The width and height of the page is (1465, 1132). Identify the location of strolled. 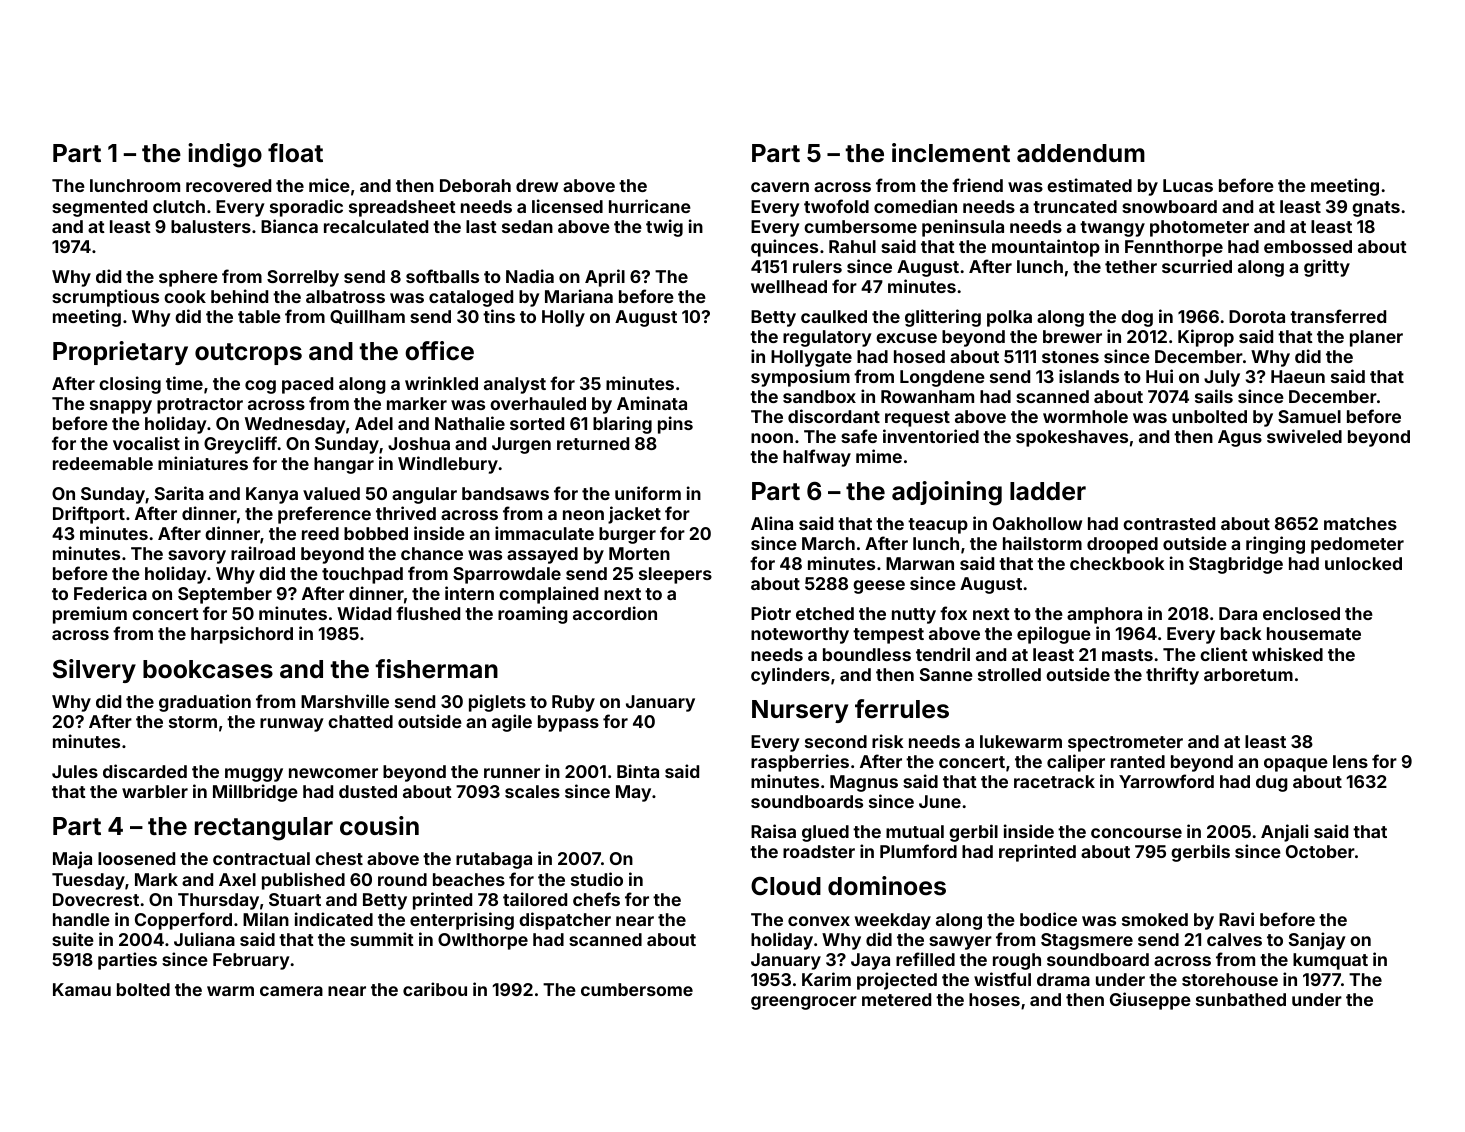
(1009, 674).
